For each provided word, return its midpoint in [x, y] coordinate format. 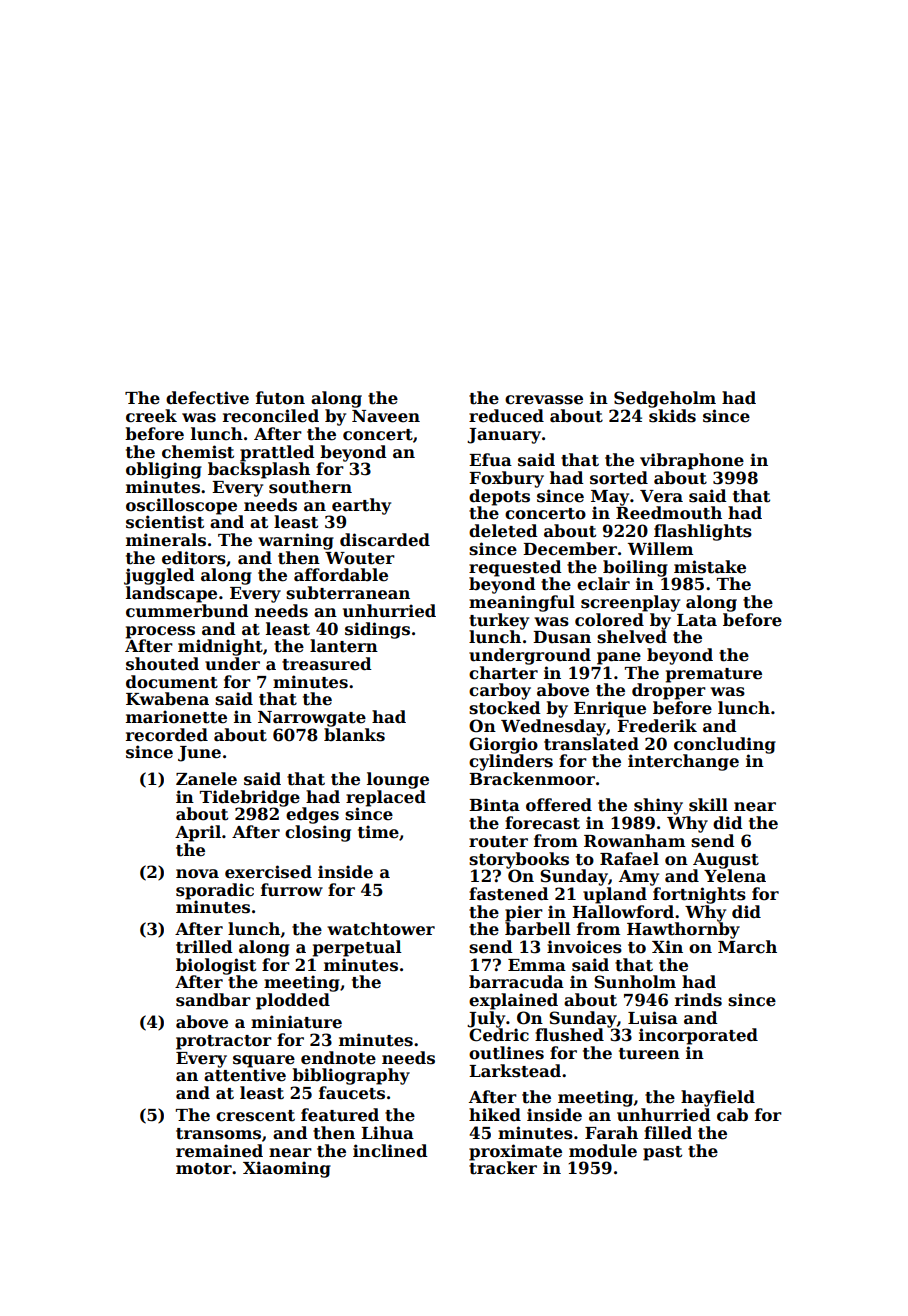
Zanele [206, 779]
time [378, 832]
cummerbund [187, 611]
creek [151, 416]
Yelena [735, 876]
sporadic [215, 891]
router [498, 842]
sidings [377, 630]
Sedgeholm [665, 399]
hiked [495, 1115]
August [726, 861]
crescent [255, 1116]
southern [310, 487]
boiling [635, 568]
